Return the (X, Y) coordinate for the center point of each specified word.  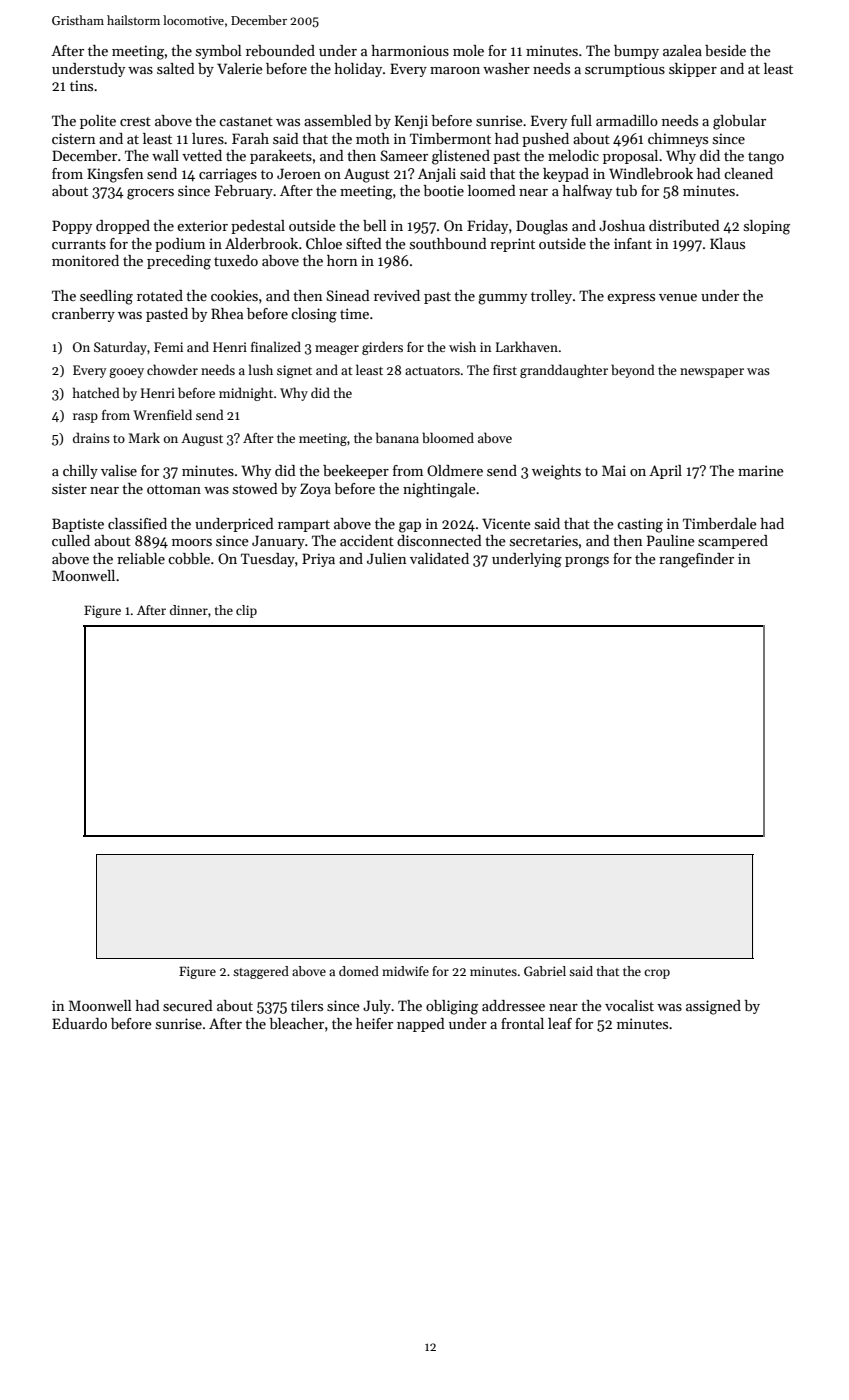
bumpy (636, 52)
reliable (141, 558)
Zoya (315, 490)
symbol (219, 52)
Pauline (671, 540)
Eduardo (79, 1023)
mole (468, 50)
